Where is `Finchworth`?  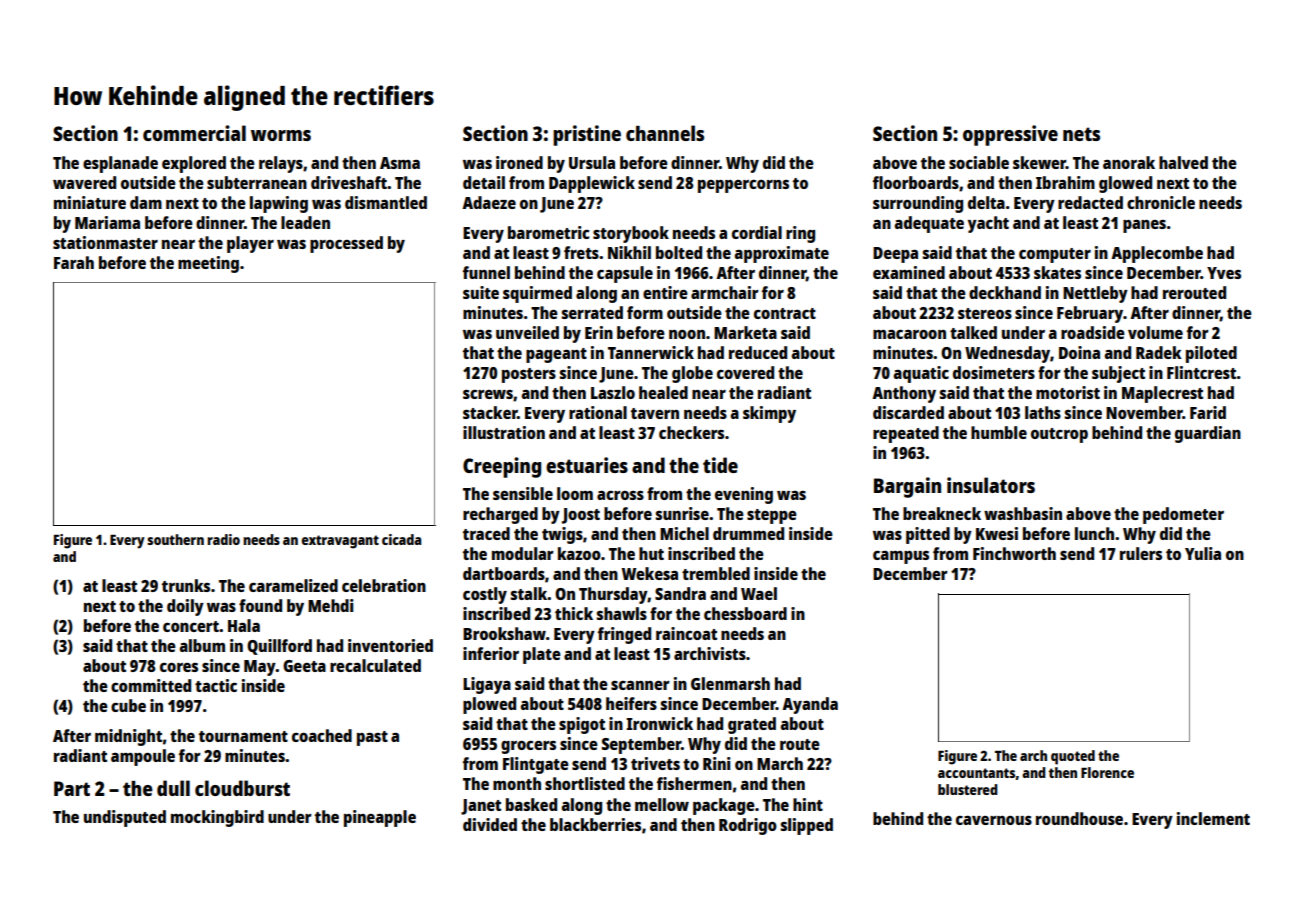 Finchworth is located at coordinates (1014, 553).
